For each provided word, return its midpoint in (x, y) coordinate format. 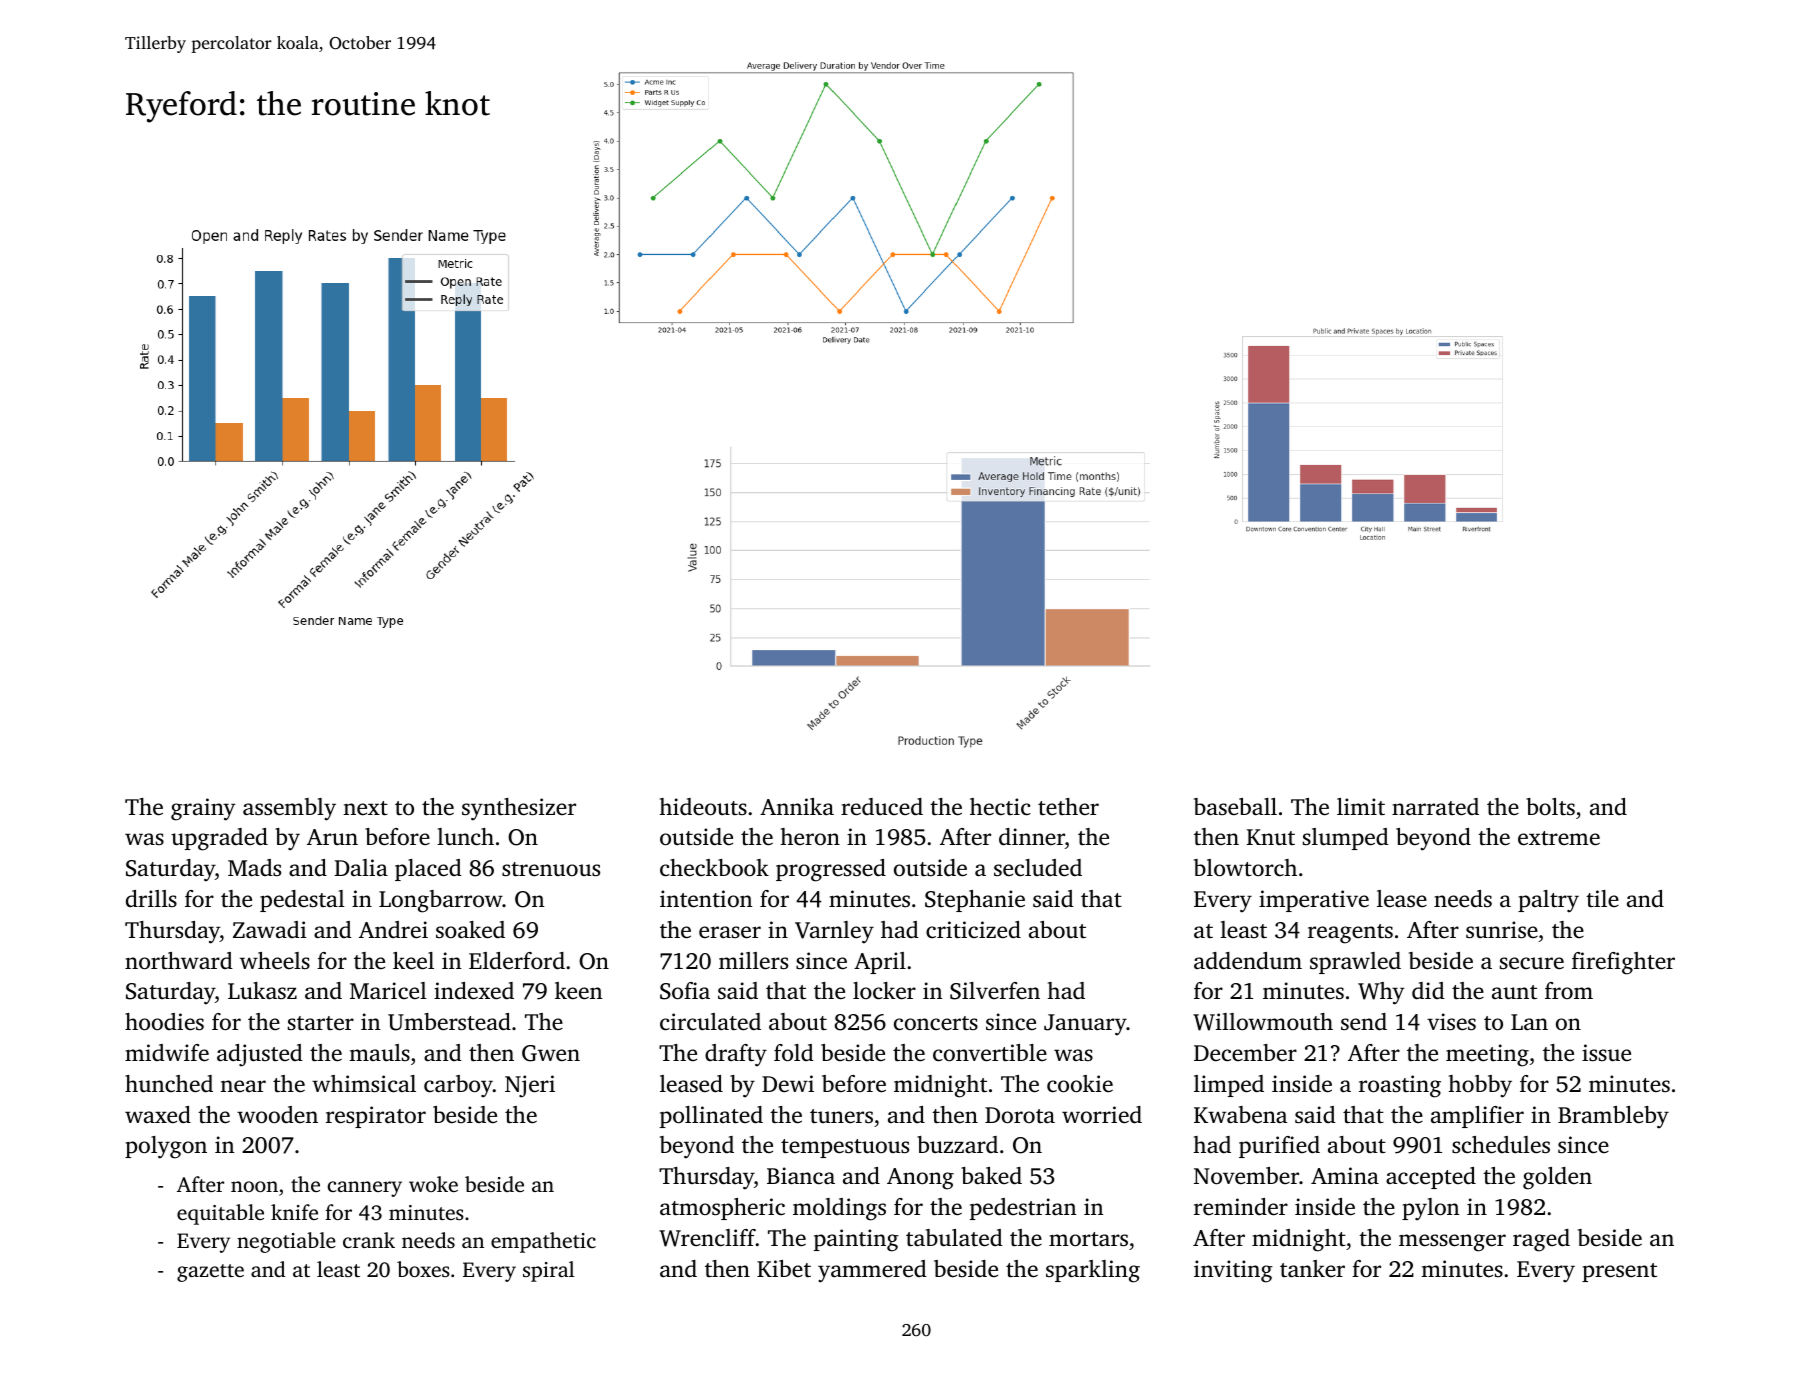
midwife (167, 1053)
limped (1229, 1086)
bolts (1550, 806)
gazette (210, 1273)
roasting (1400, 1086)
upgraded (219, 839)
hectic (1000, 807)
